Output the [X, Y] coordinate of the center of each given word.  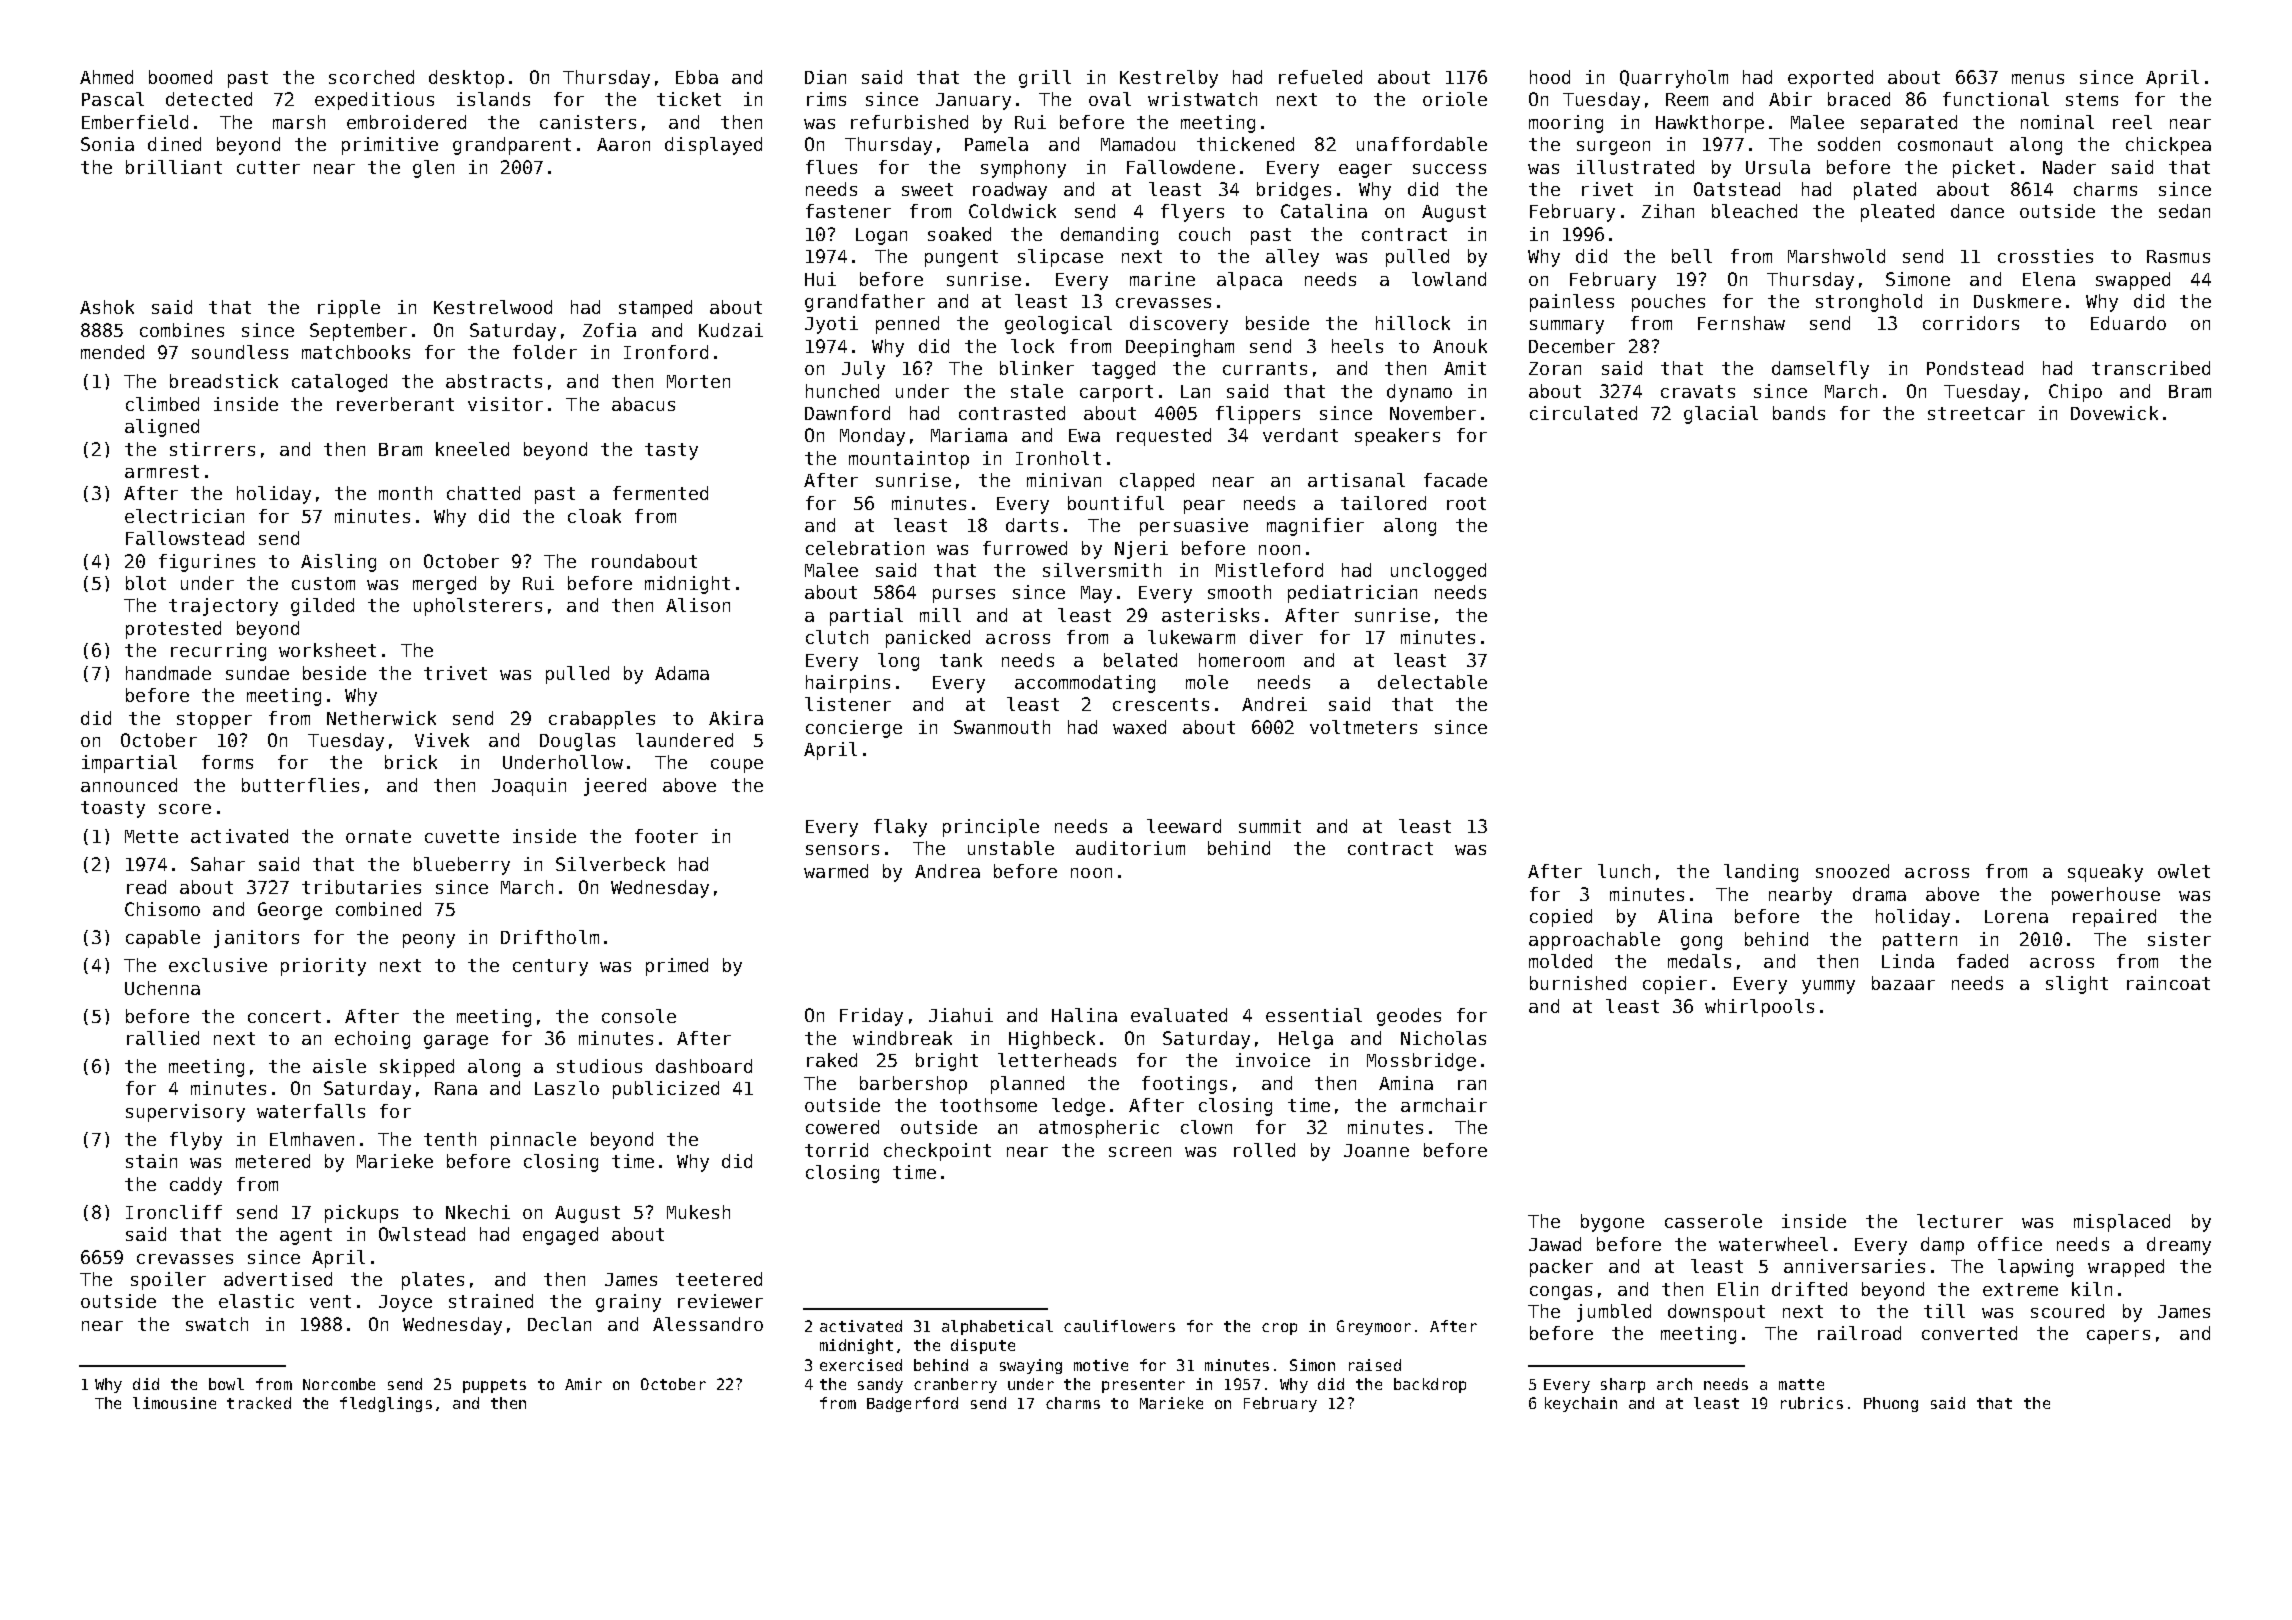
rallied [163, 1038]
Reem [1687, 99]
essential [1314, 1015]
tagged [1123, 370]
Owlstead [422, 1234]
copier [1675, 985]
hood [1550, 77]
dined [174, 144]
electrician [184, 516]
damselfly [1820, 370]
